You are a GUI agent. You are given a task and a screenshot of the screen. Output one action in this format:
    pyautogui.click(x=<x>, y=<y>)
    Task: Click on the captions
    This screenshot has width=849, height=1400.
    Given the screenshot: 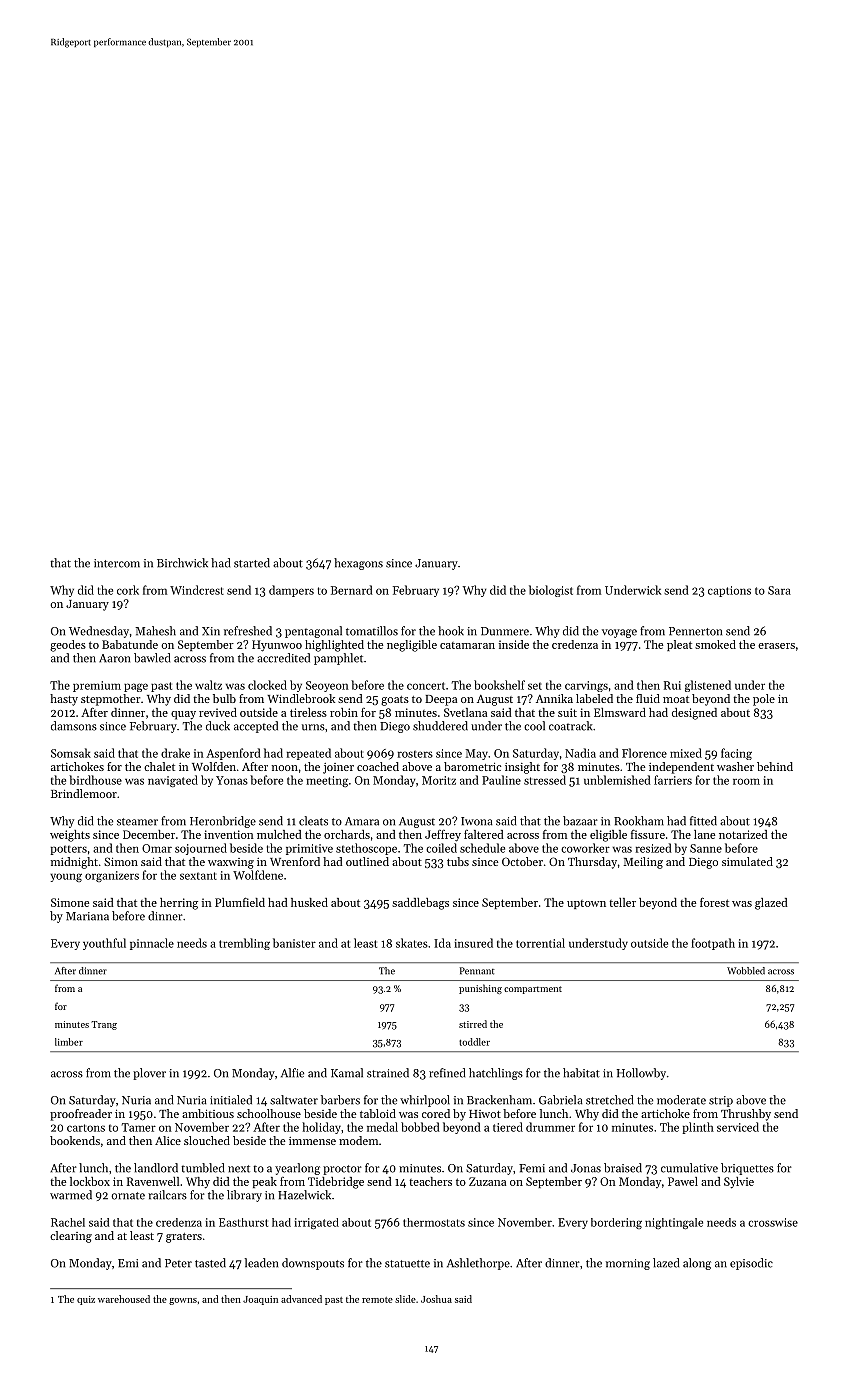 What is the action you would take?
    pyautogui.click(x=729, y=591)
